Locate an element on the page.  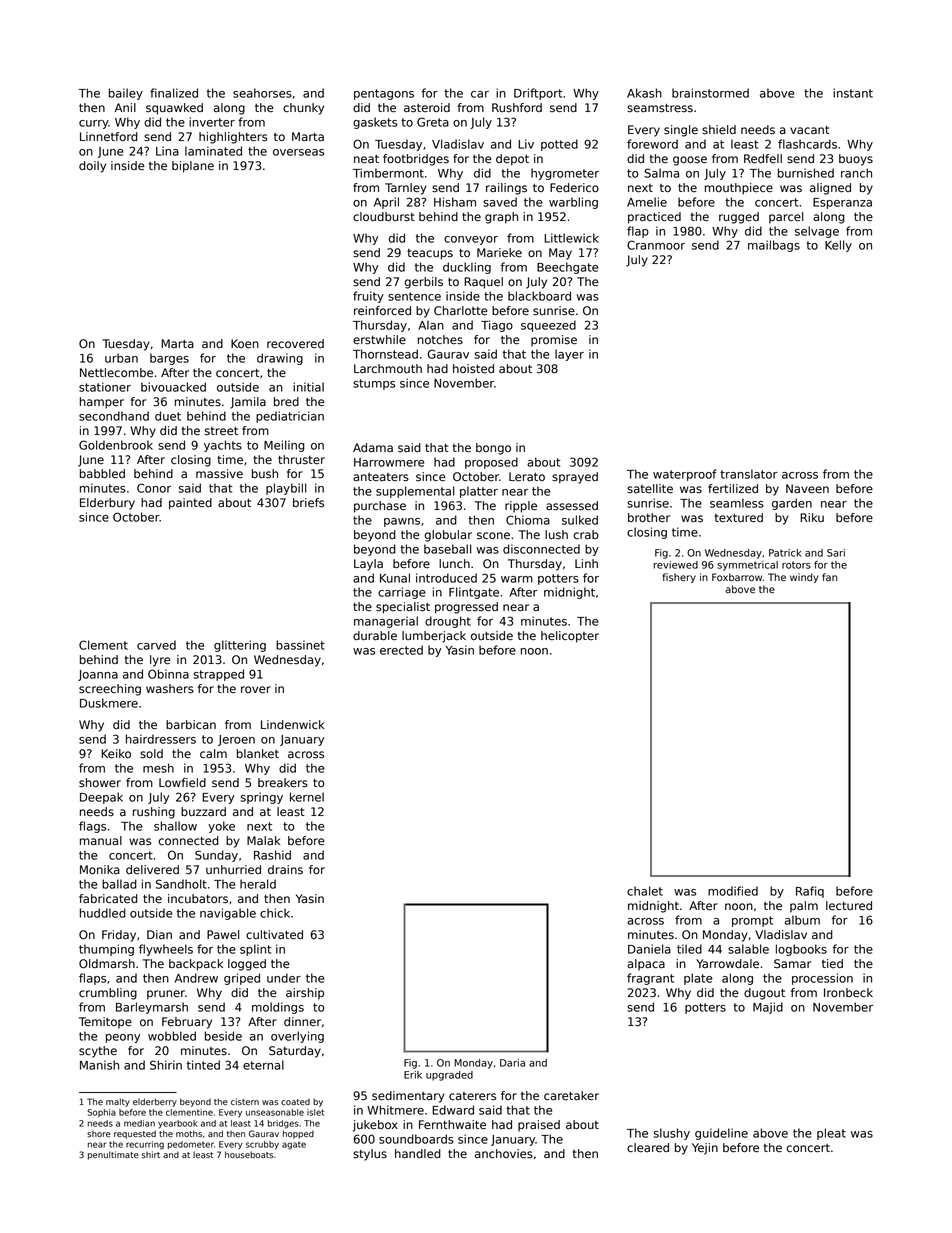
practiced is located at coordinates (654, 218).
